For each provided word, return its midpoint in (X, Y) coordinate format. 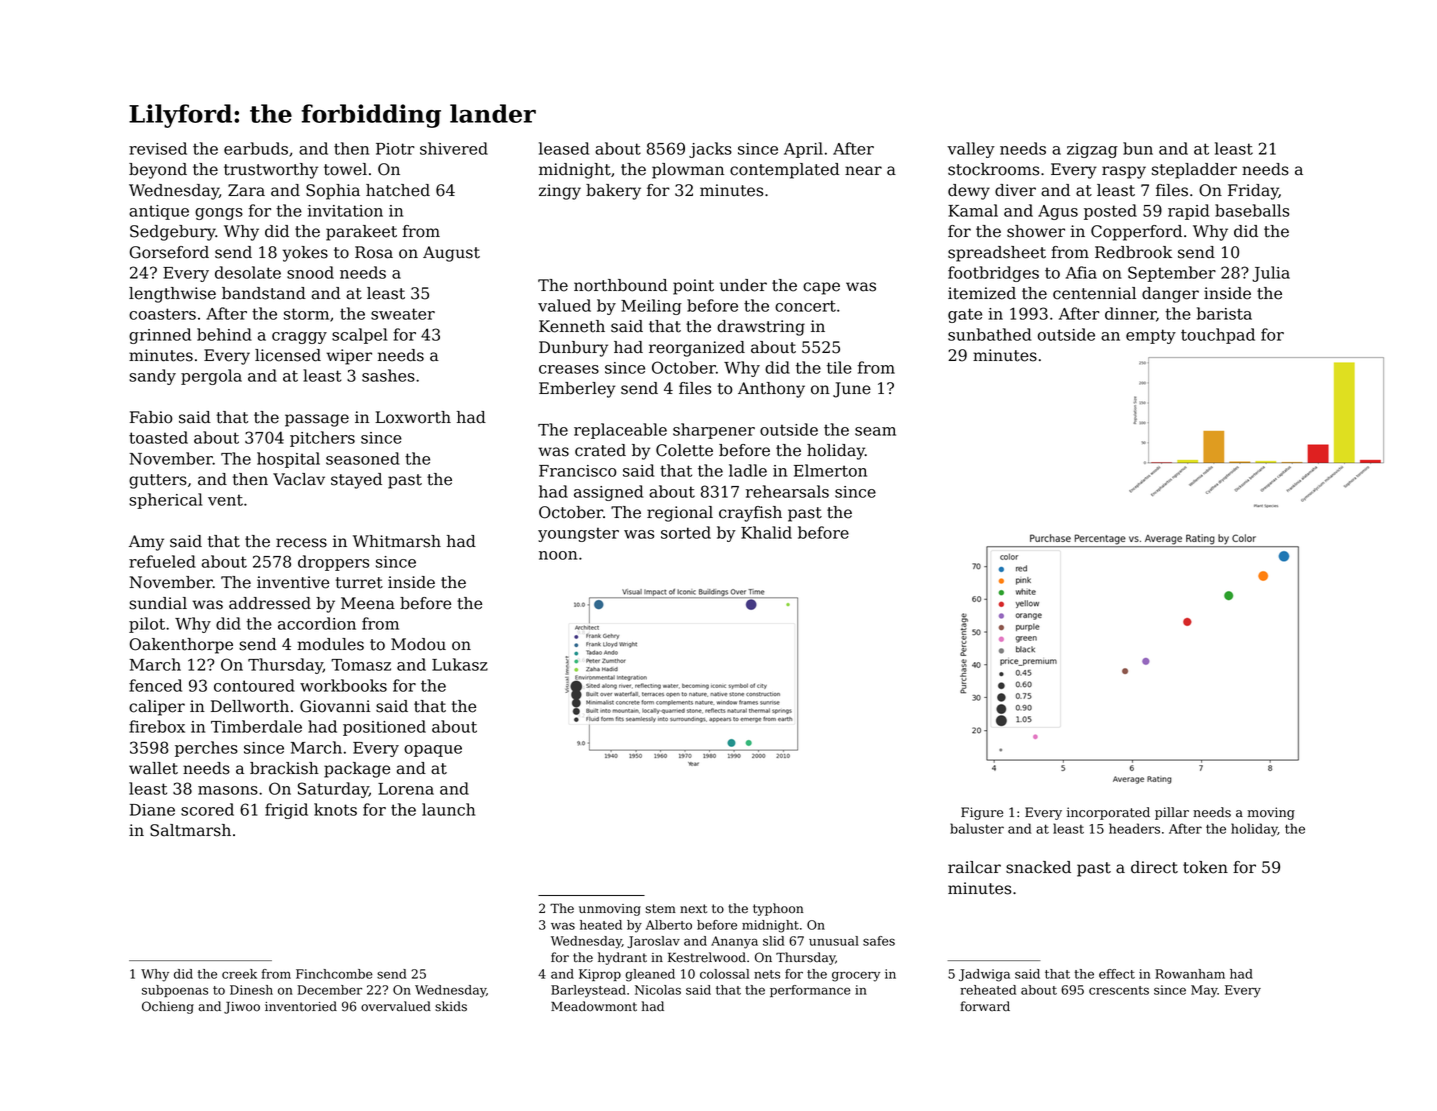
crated (600, 450)
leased (564, 148)
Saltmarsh (190, 830)
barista (1224, 313)
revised (158, 148)
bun (1138, 148)
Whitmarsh (397, 541)
